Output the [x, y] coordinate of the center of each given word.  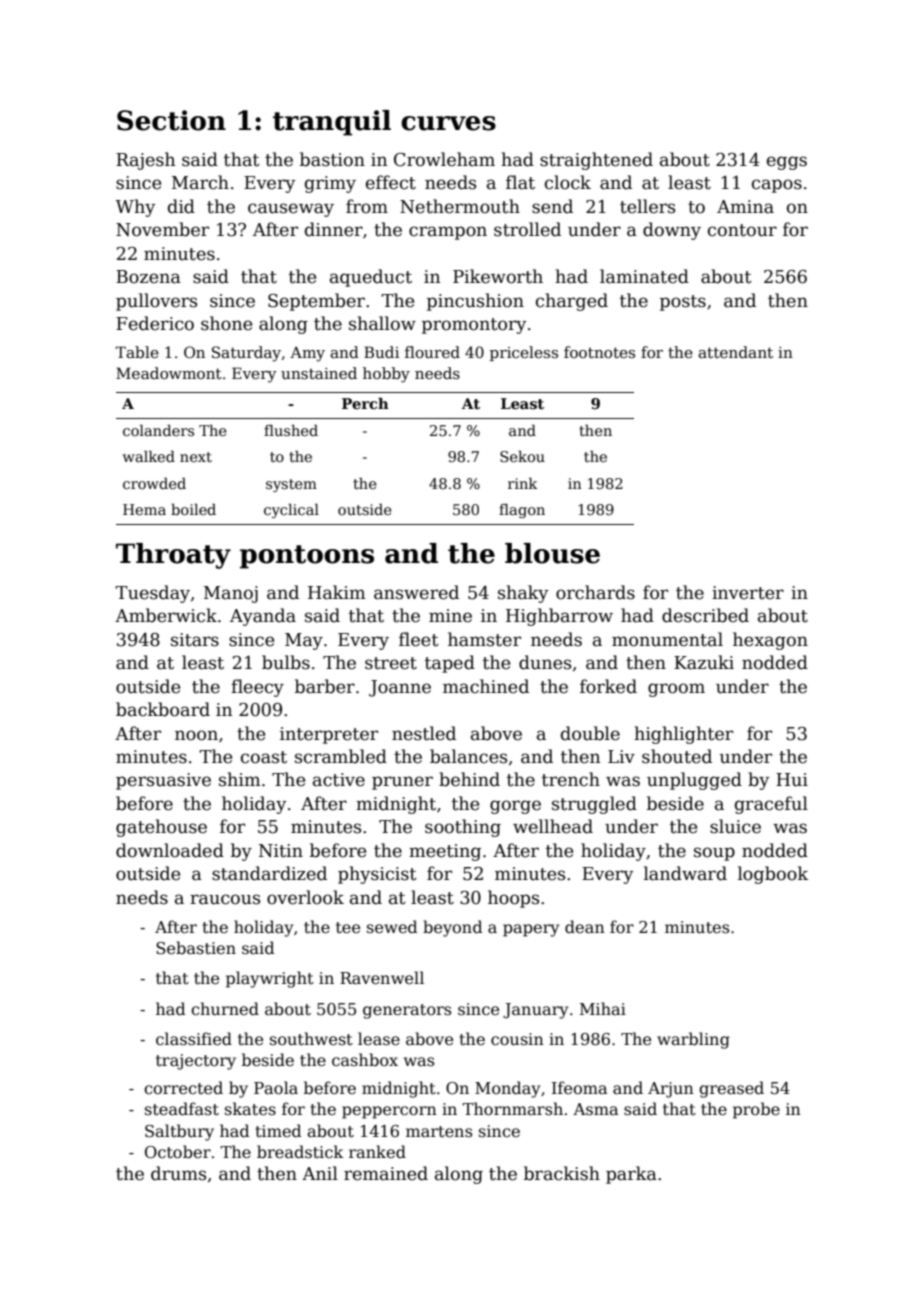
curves [448, 123]
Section [171, 120]
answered [416, 592]
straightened [596, 161]
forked [608, 686]
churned [225, 1008]
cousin [517, 1039]
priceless [524, 353]
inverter [748, 593]
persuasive [163, 781]
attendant [735, 352]
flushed [291, 430]
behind [469, 779]
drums [178, 1173]
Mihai [603, 1008]
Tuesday [152, 594]
